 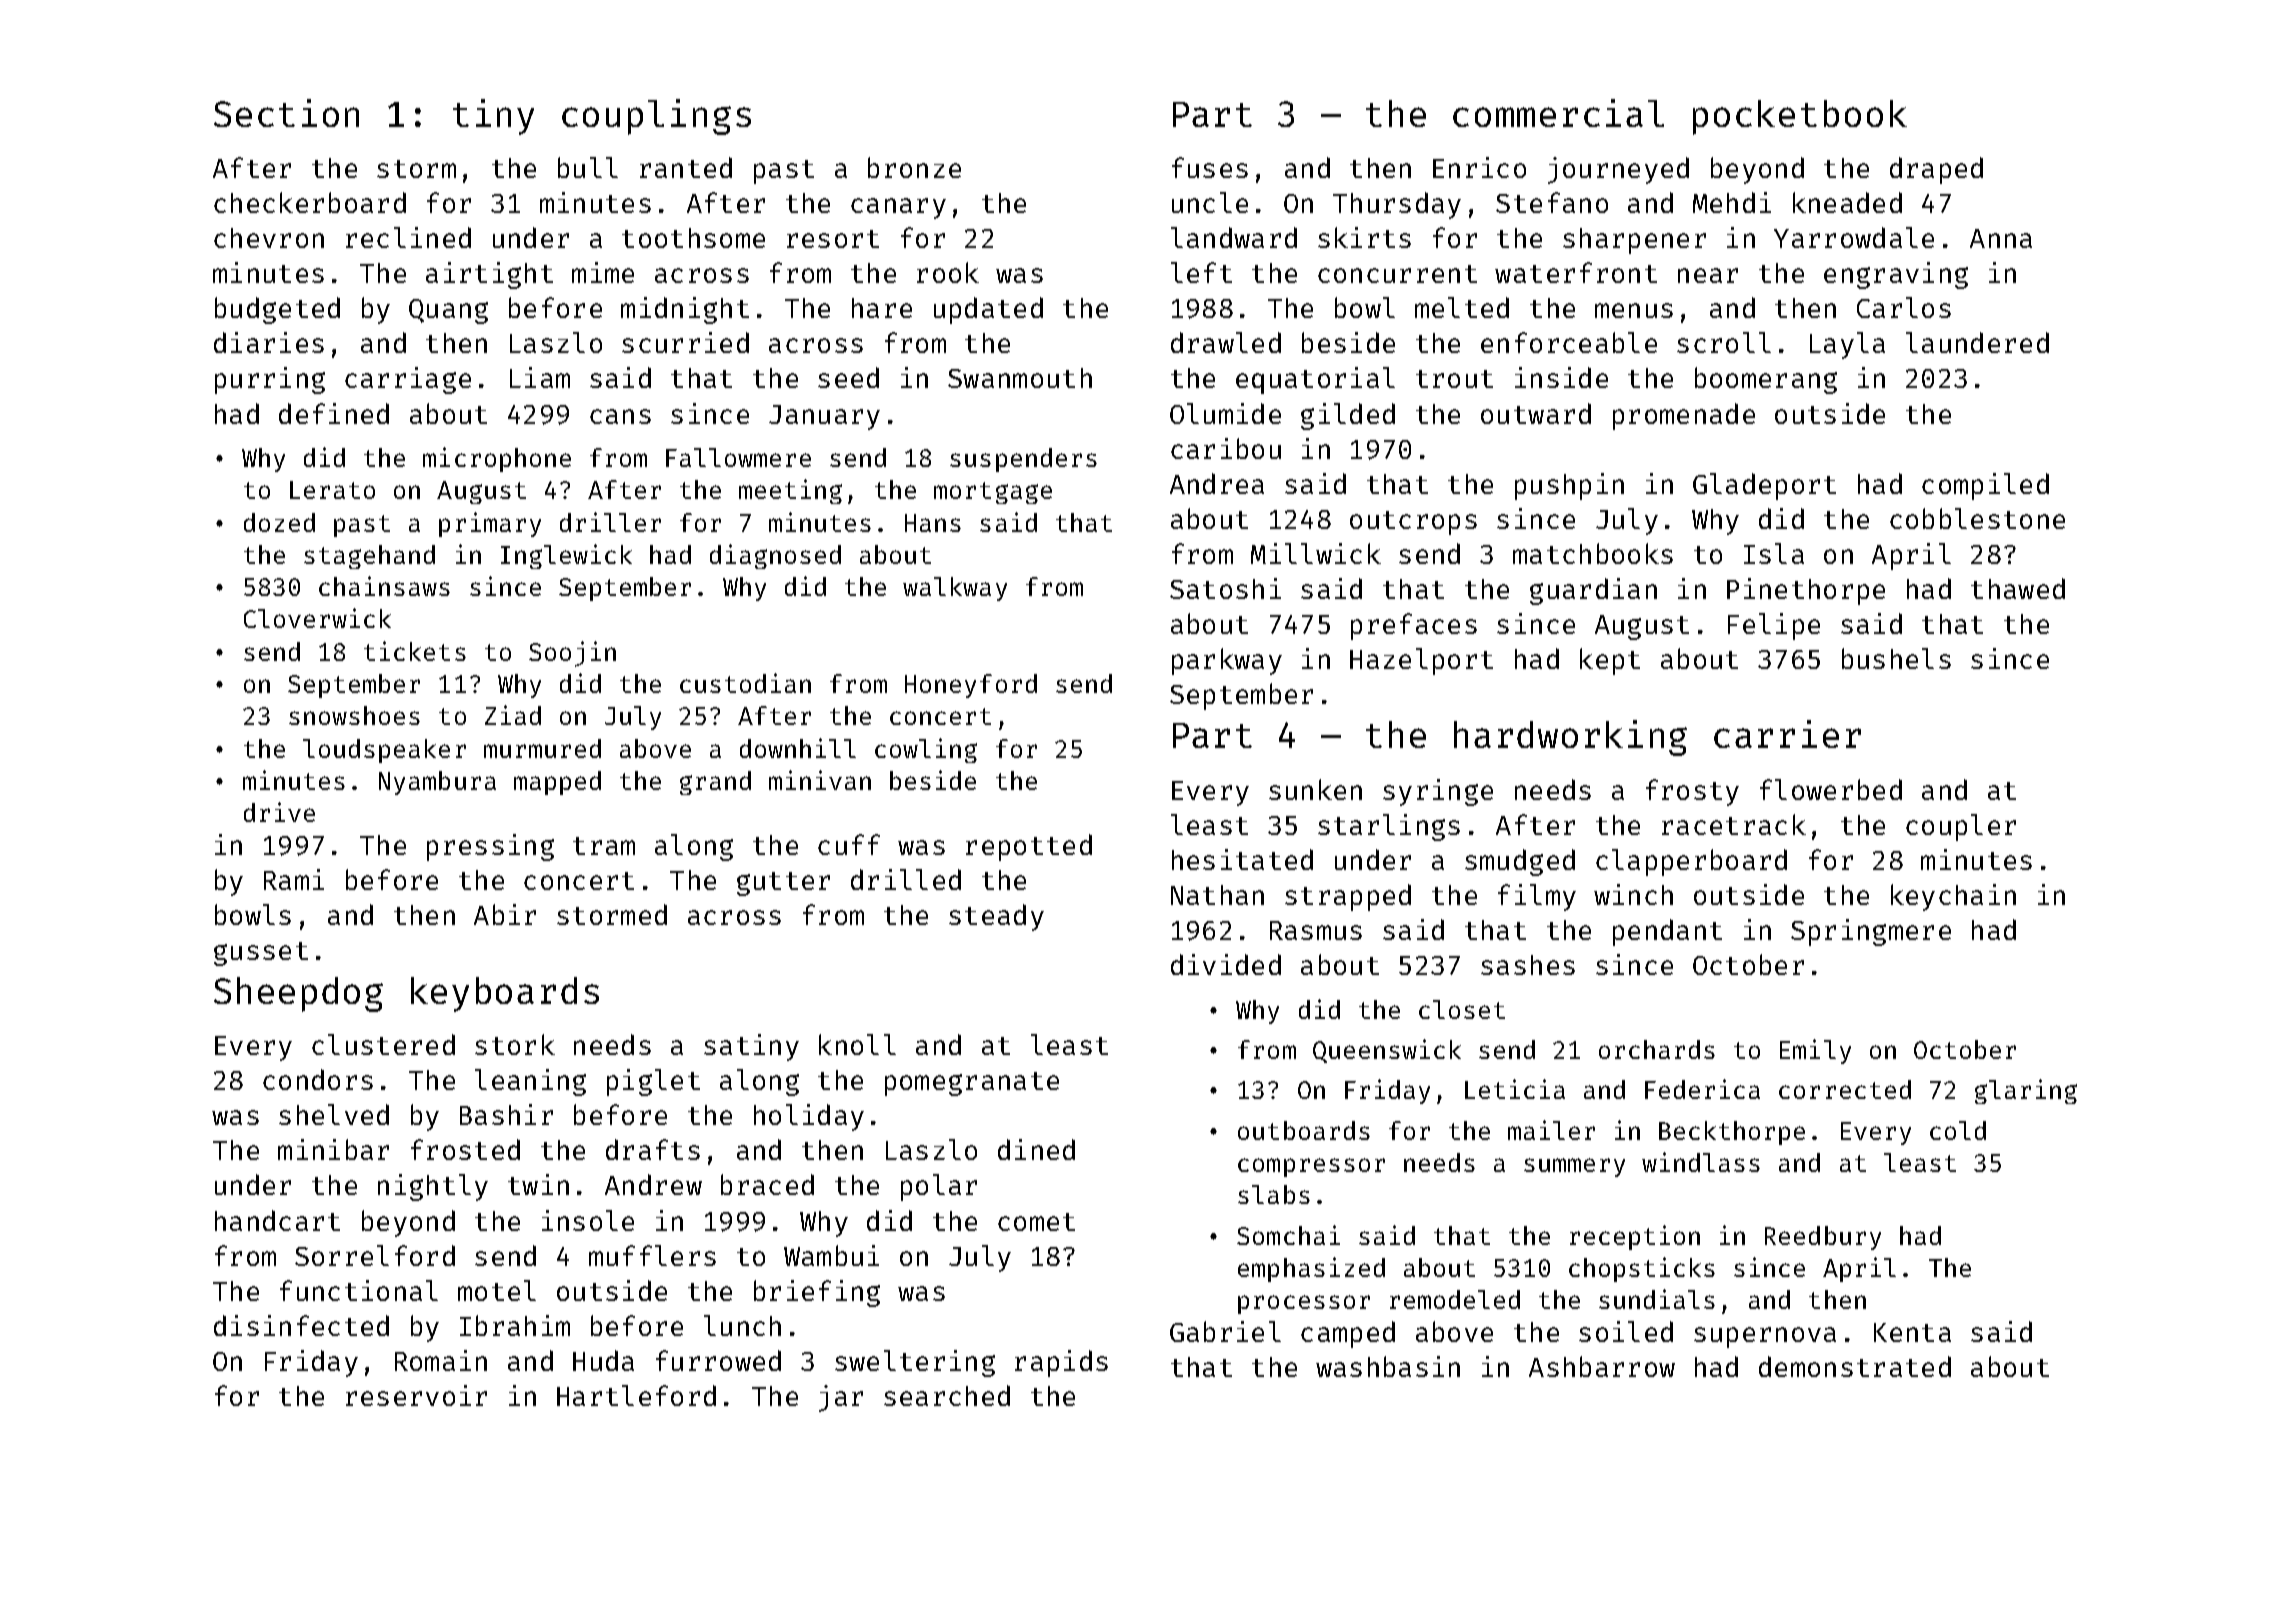 I want to click on commercial, so click(x=1558, y=113).
